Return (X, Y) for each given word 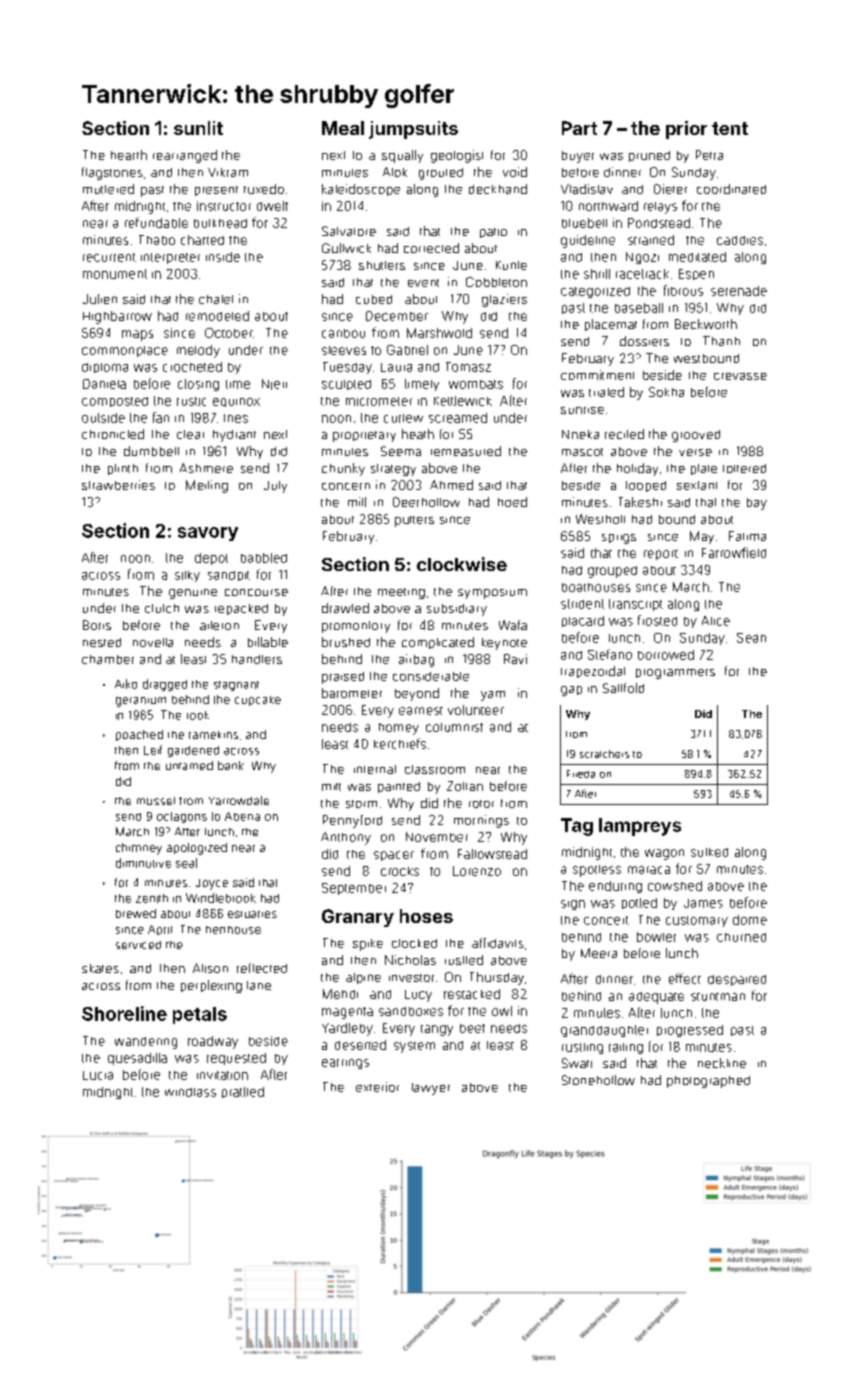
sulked (709, 852)
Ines (236, 418)
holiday (637, 469)
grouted (441, 174)
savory (208, 534)
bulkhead (220, 223)
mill (357, 502)
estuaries (252, 914)
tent (730, 128)
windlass (190, 1092)
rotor (481, 804)
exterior (377, 1087)
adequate (656, 998)
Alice (716, 621)
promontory (356, 627)
